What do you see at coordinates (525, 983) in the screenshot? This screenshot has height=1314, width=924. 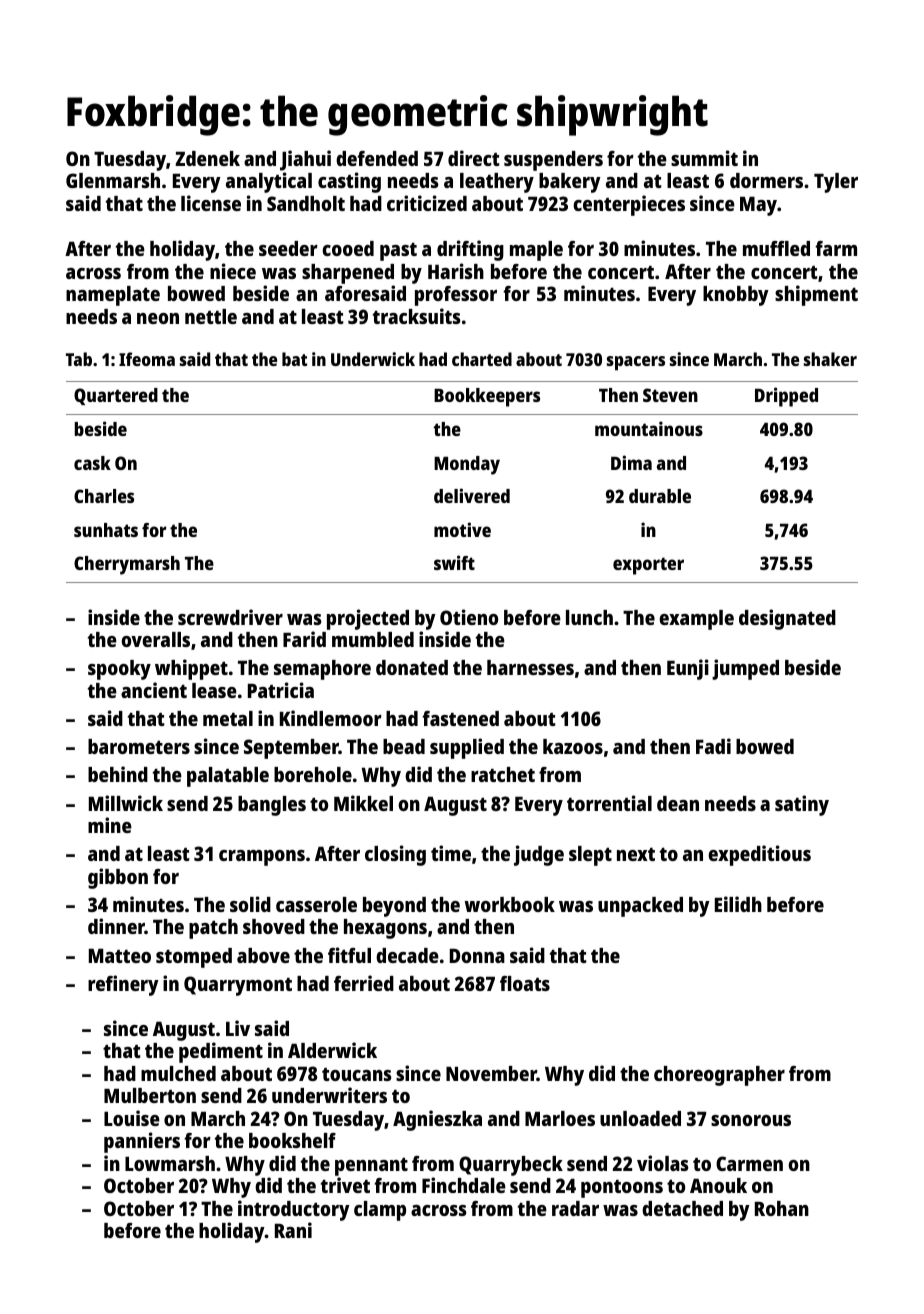 I see `floats` at bounding box center [525, 983].
